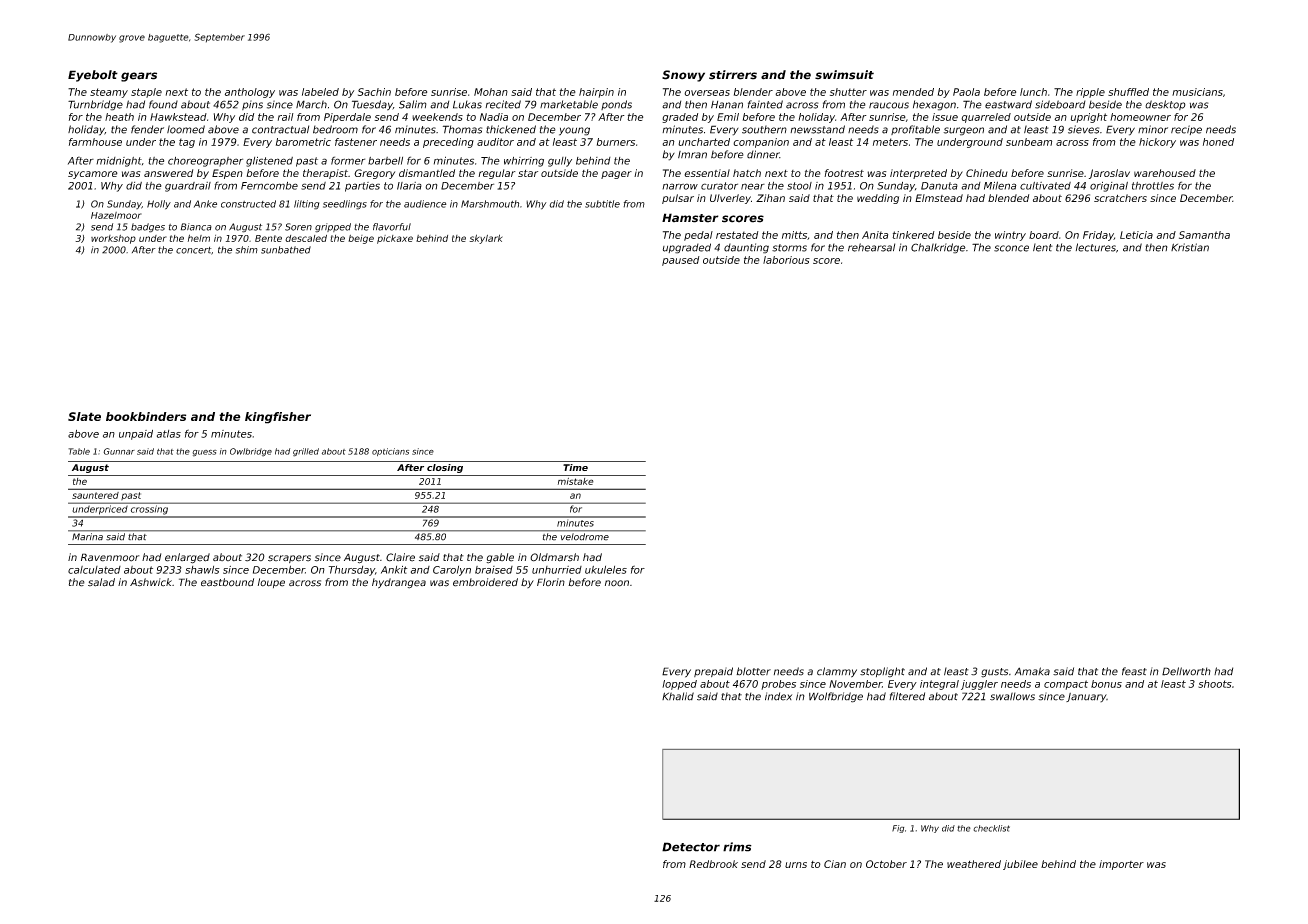  I want to click on Fig, so click(898, 829).
